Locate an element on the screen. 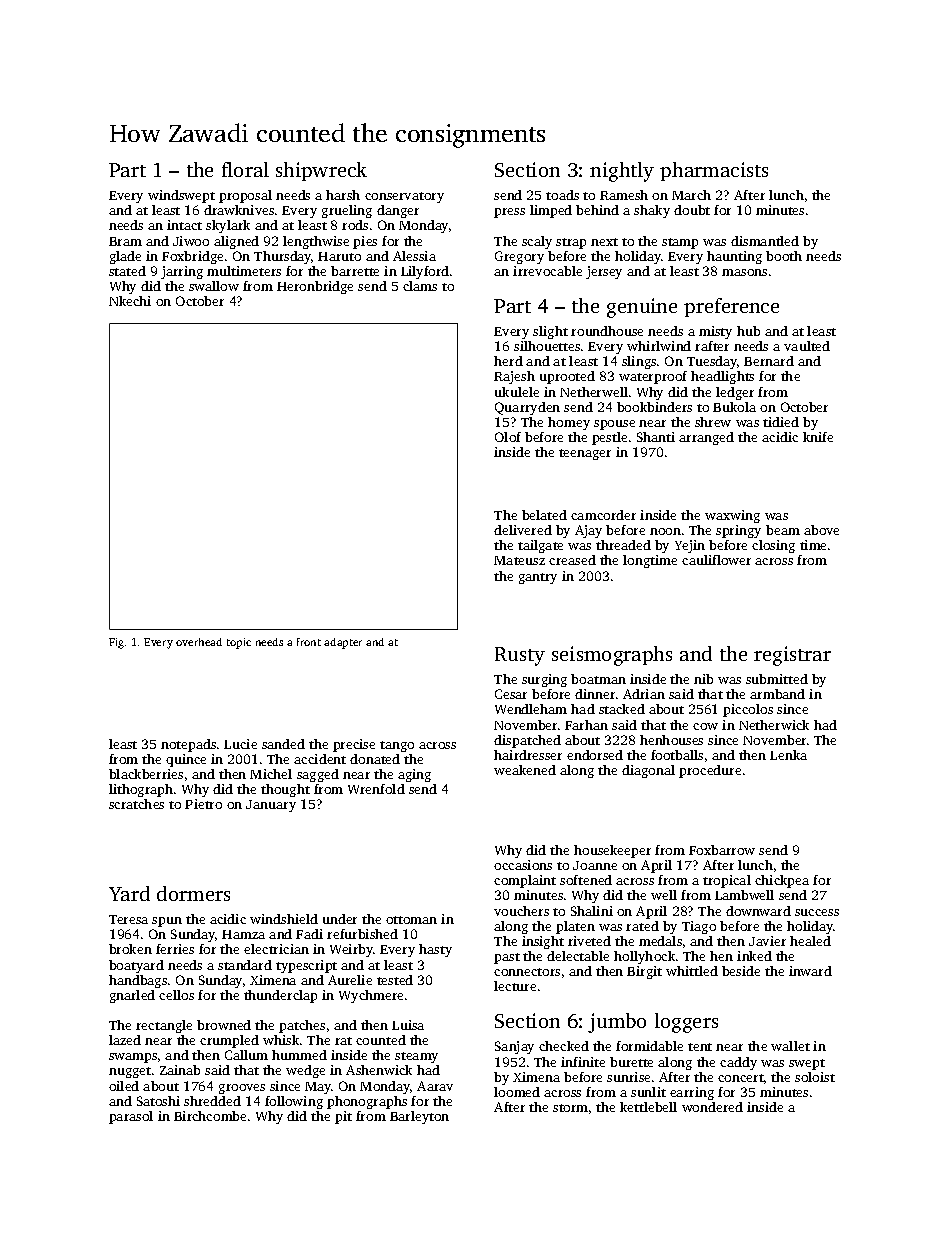  Birchcombe is located at coordinates (210, 1116).
